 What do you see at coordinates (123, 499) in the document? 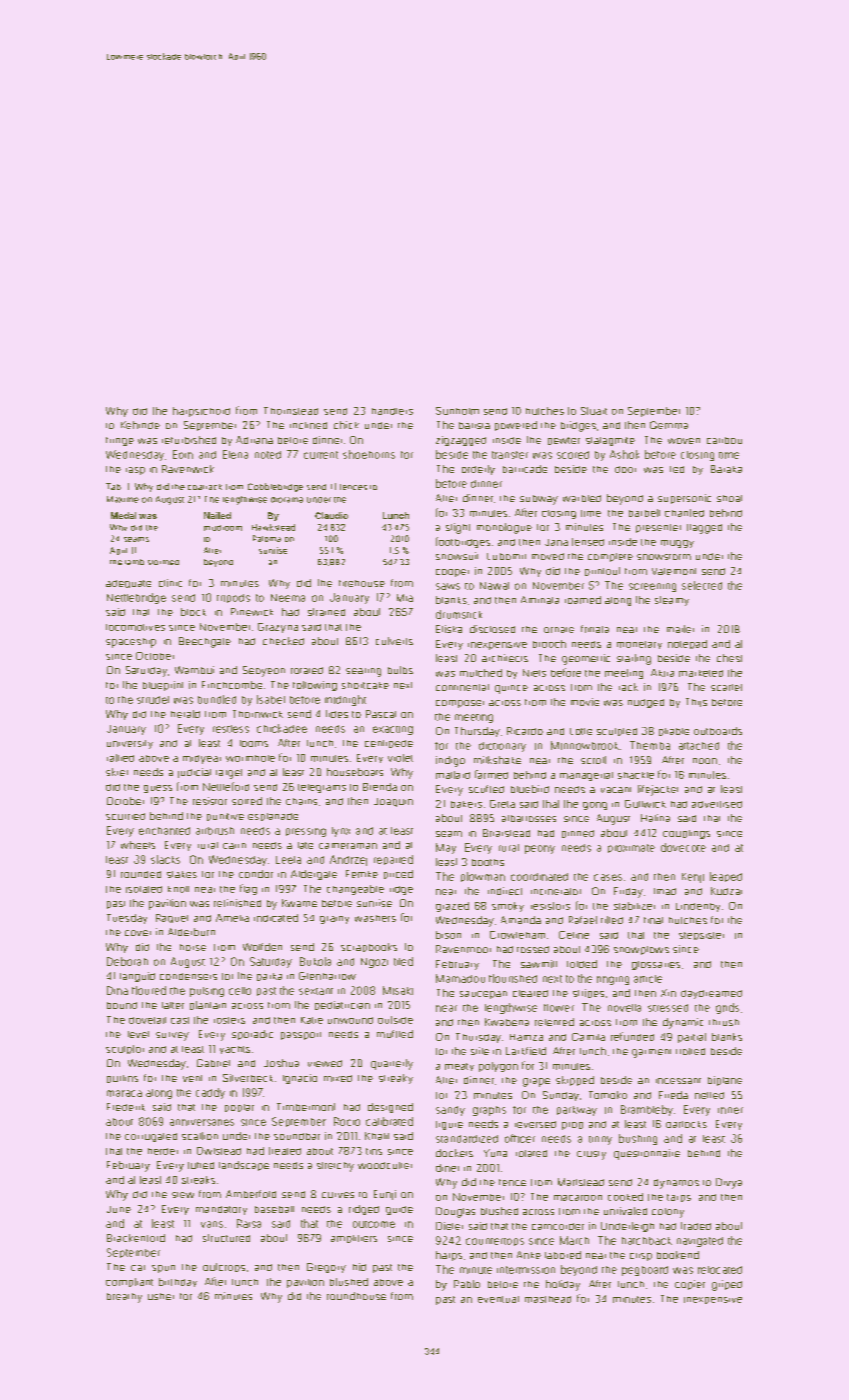
I see `Maxime` at bounding box center [123, 499].
